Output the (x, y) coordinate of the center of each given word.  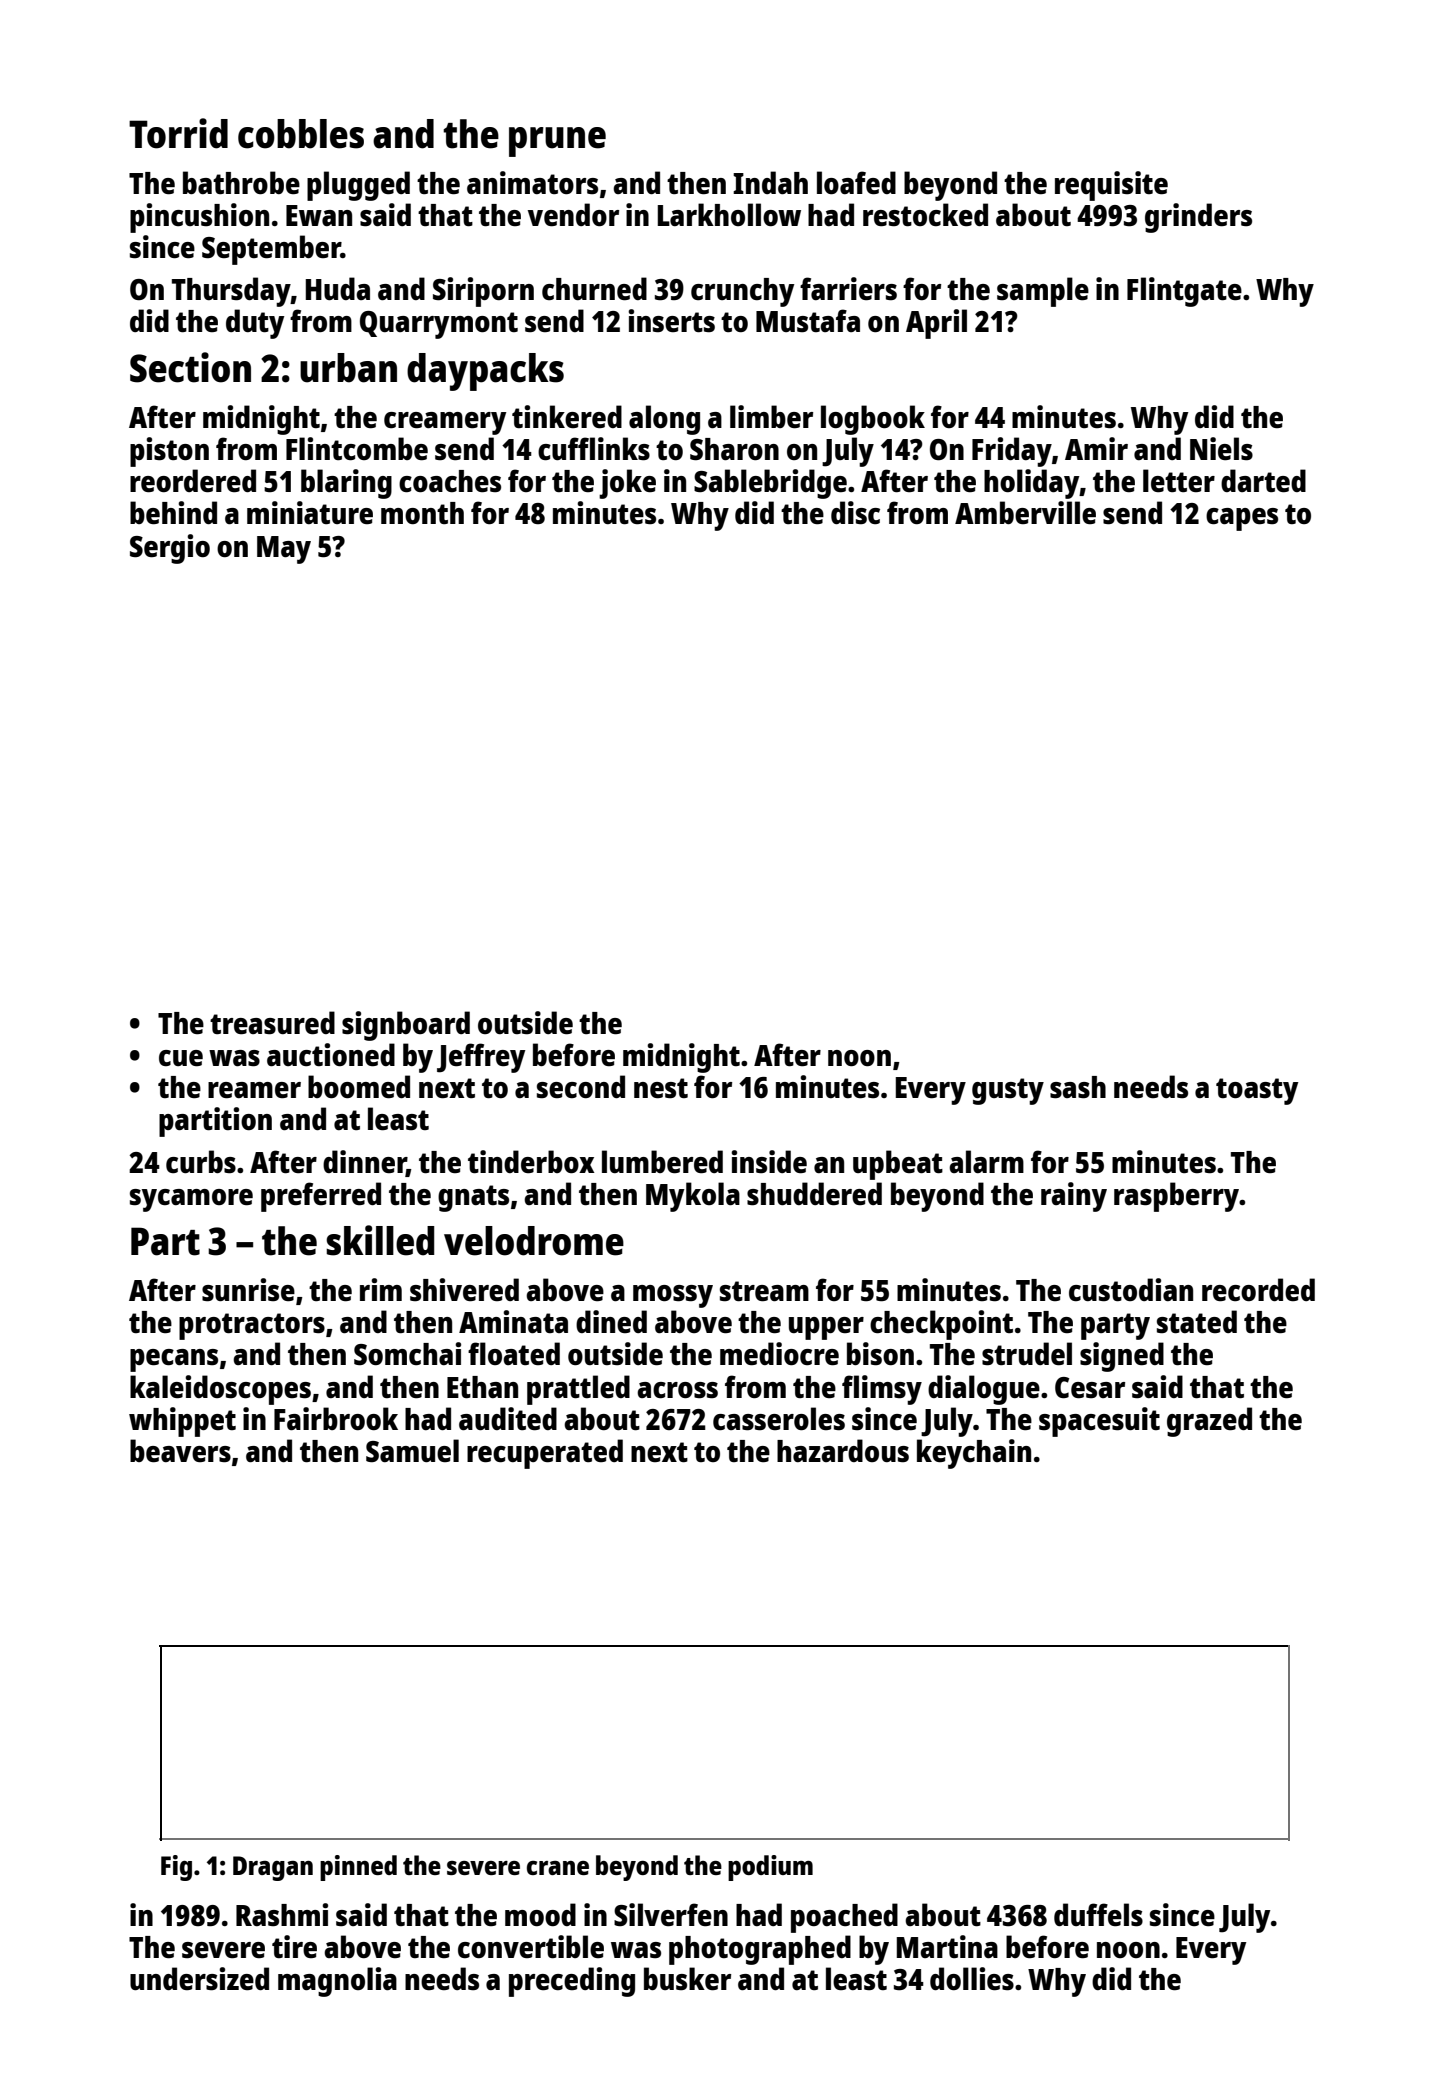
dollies (972, 1979)
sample (1043, 292)
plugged (358, 186)
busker (687, 1979)
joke (627, 484)
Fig (176, 1868)
